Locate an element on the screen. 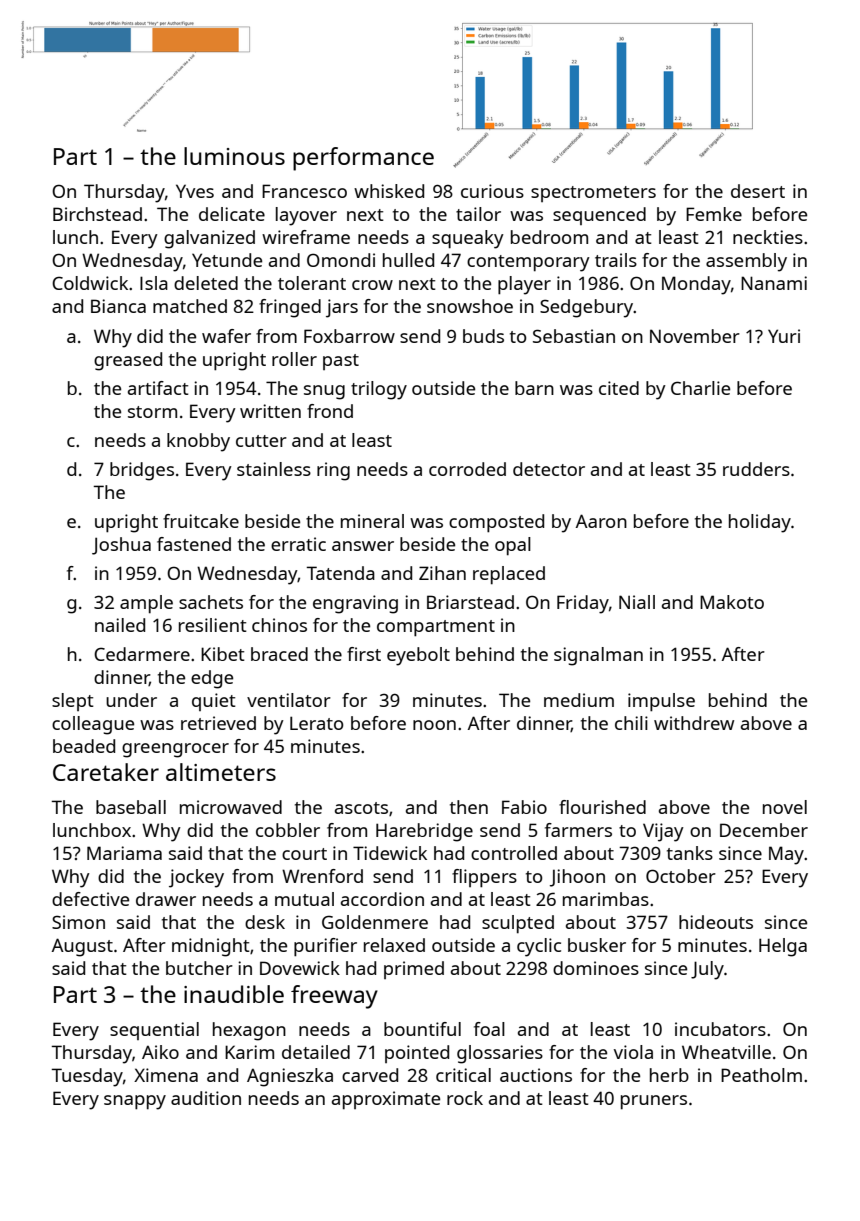  hulled is located at coordinates (408, 260).
